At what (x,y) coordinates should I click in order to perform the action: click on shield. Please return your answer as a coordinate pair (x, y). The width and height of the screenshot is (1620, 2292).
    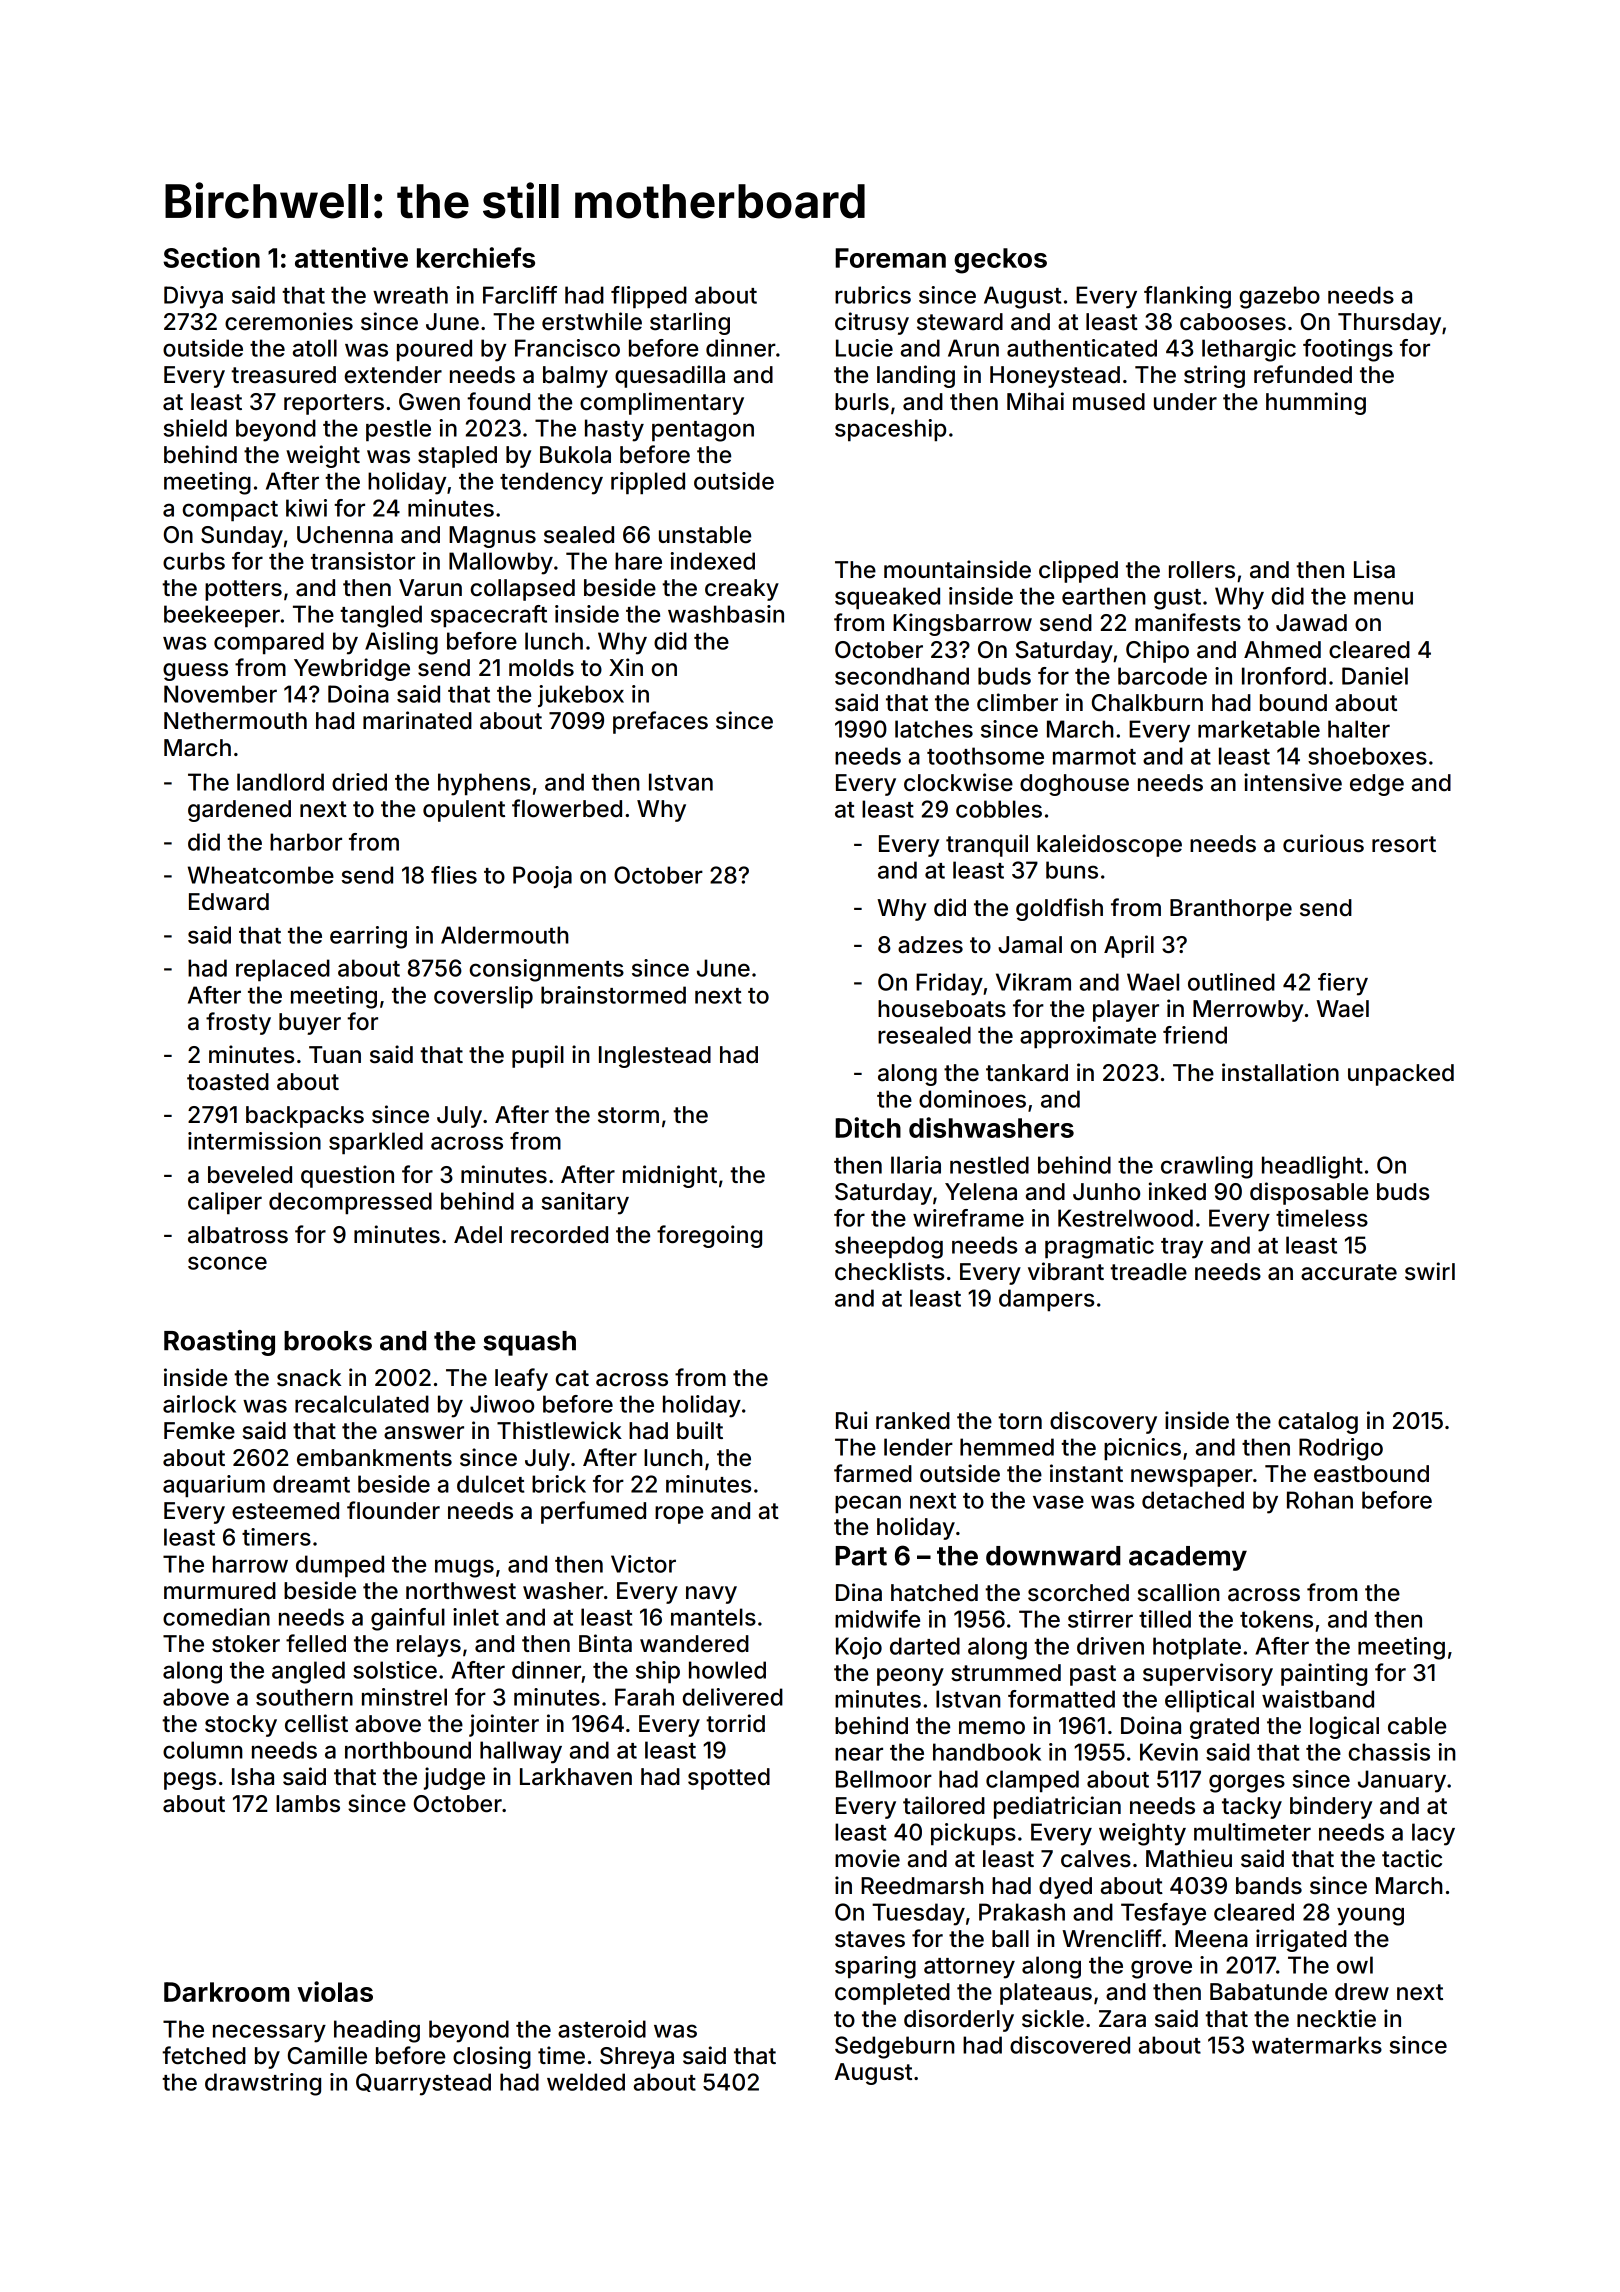
    Looking at the image, I should click on (195, 428).
